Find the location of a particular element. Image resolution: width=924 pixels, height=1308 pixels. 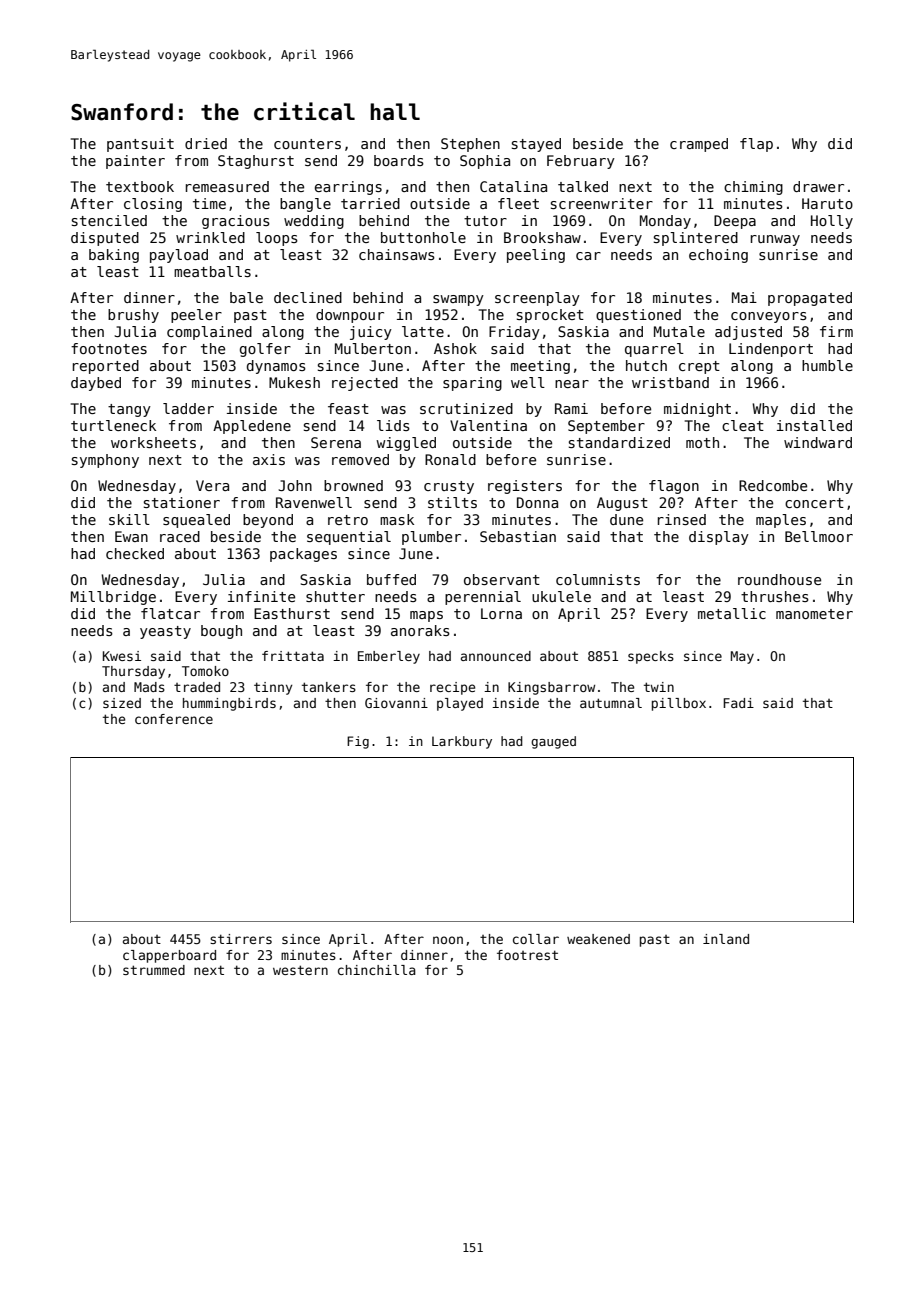

Stephen is located at coordinates (470, 145).
